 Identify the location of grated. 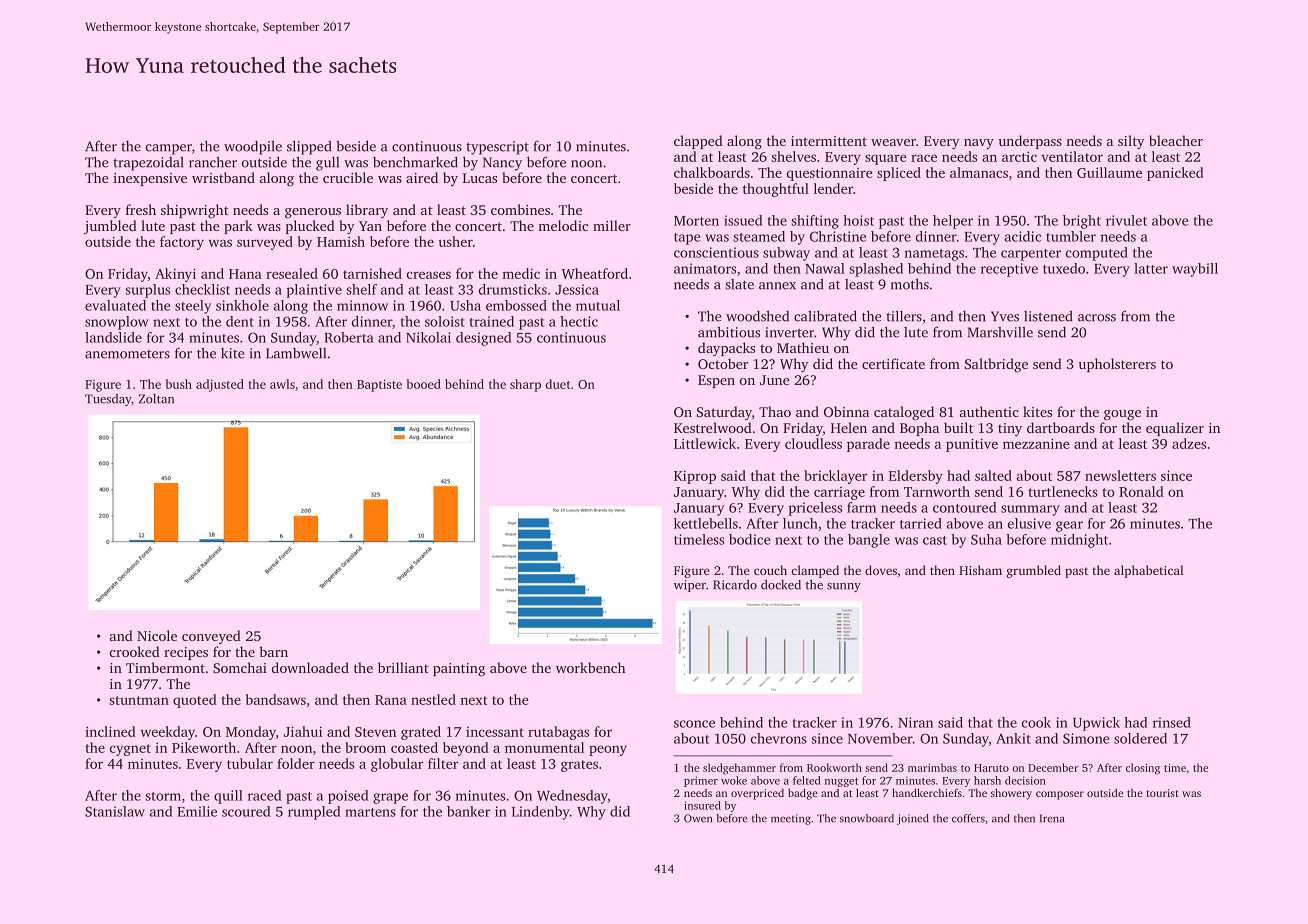
(421, 733).
